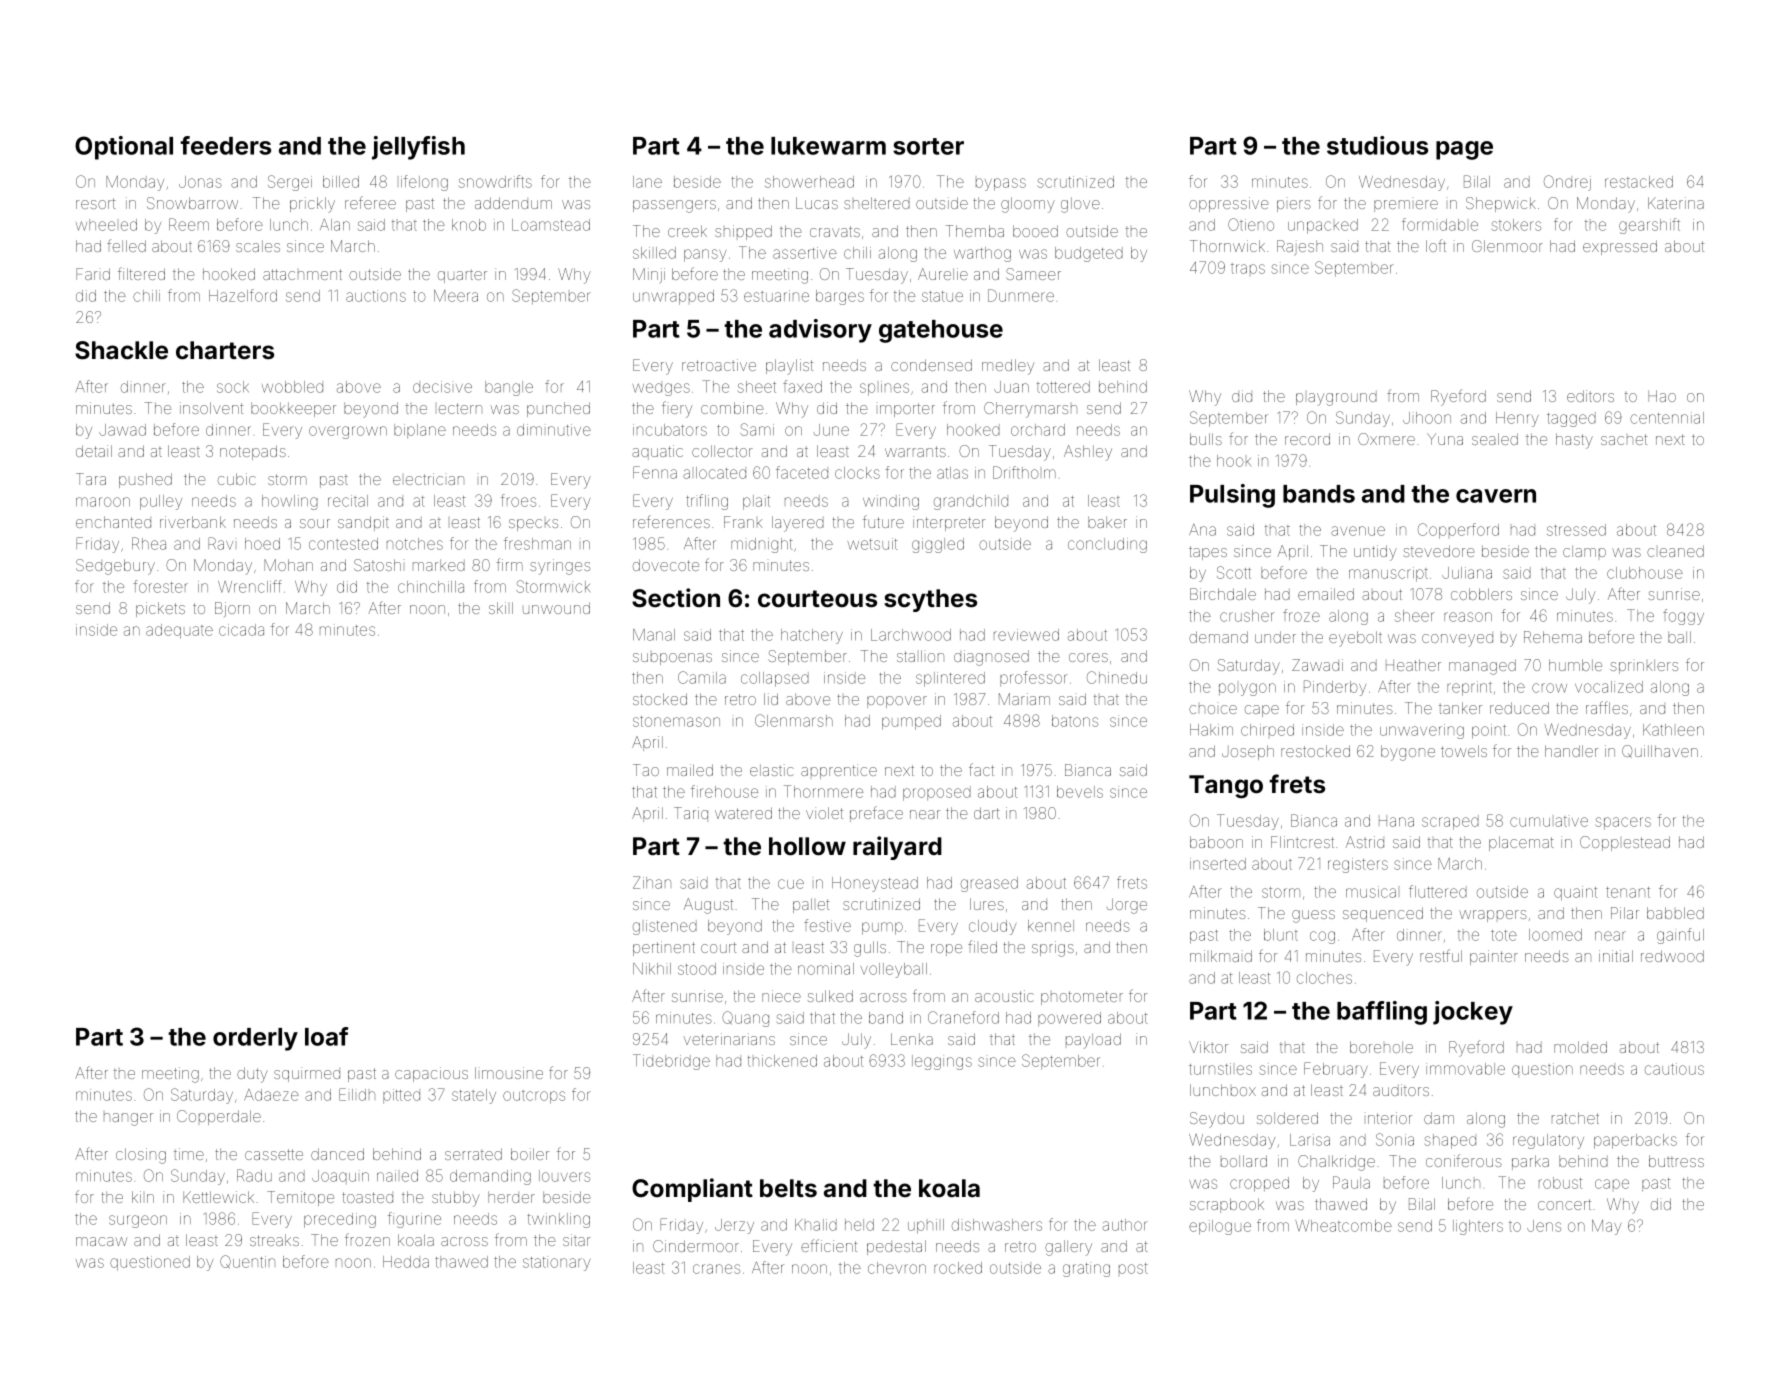 The width and height of the page is (1780, 1375). What do you see at coordinates (1571, 751) in the page?
I see `handler` at bounding box center [1571, 751].
